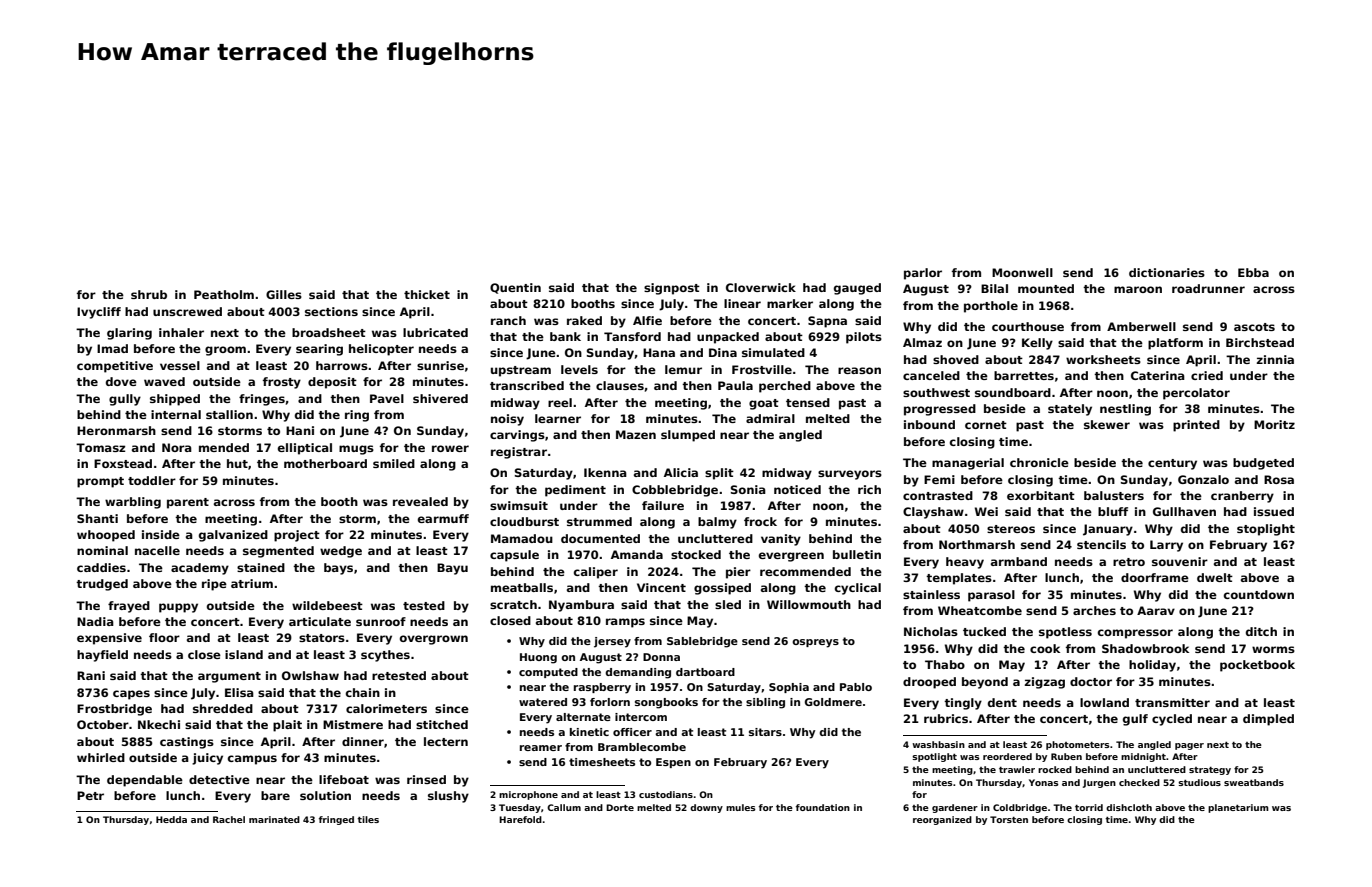  Describe the element at coordinates (515, 288) in the screenshot. I see `Quentin` at that location.
